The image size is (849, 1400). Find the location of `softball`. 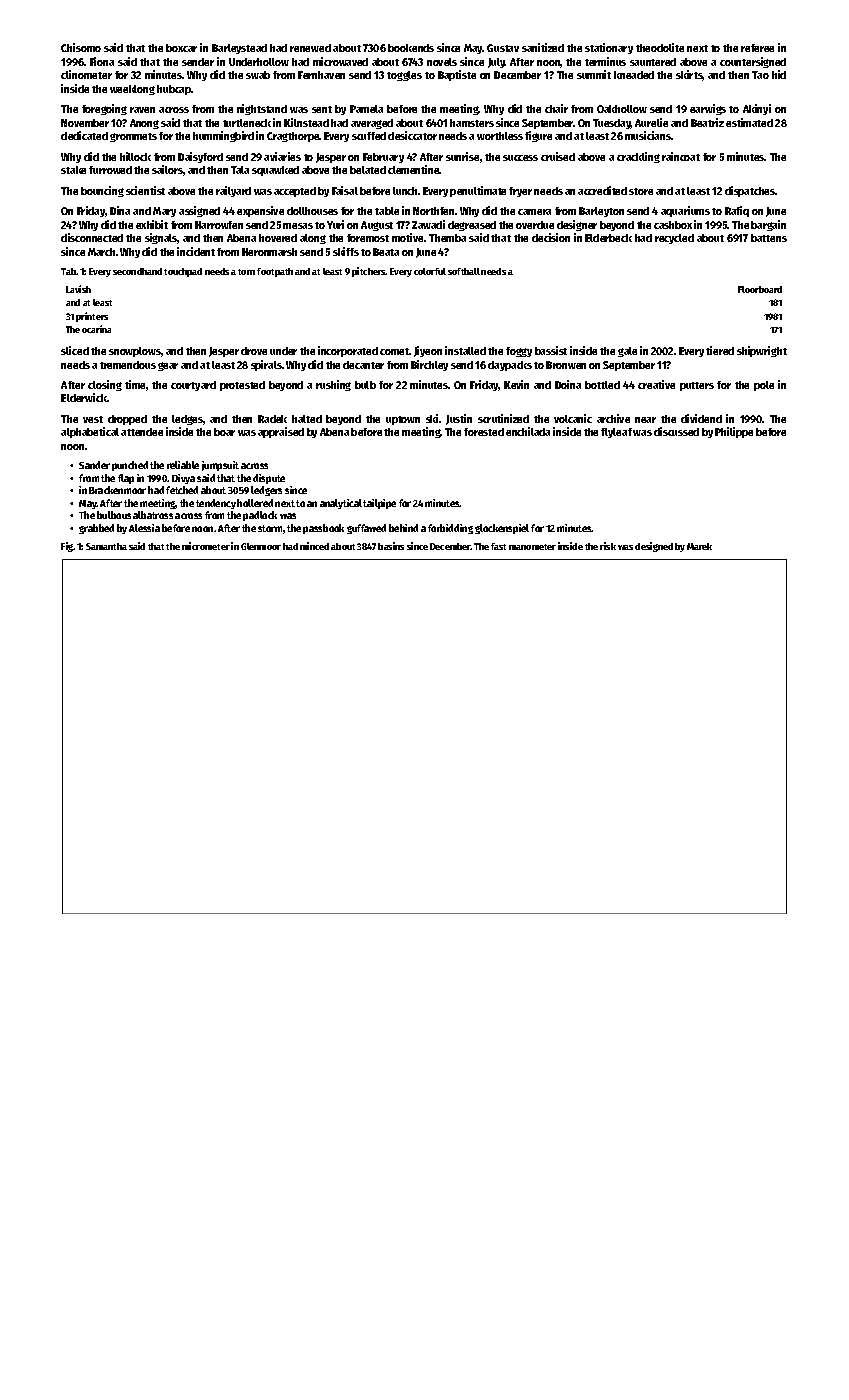

softball is located at coordinates (464, 271).
